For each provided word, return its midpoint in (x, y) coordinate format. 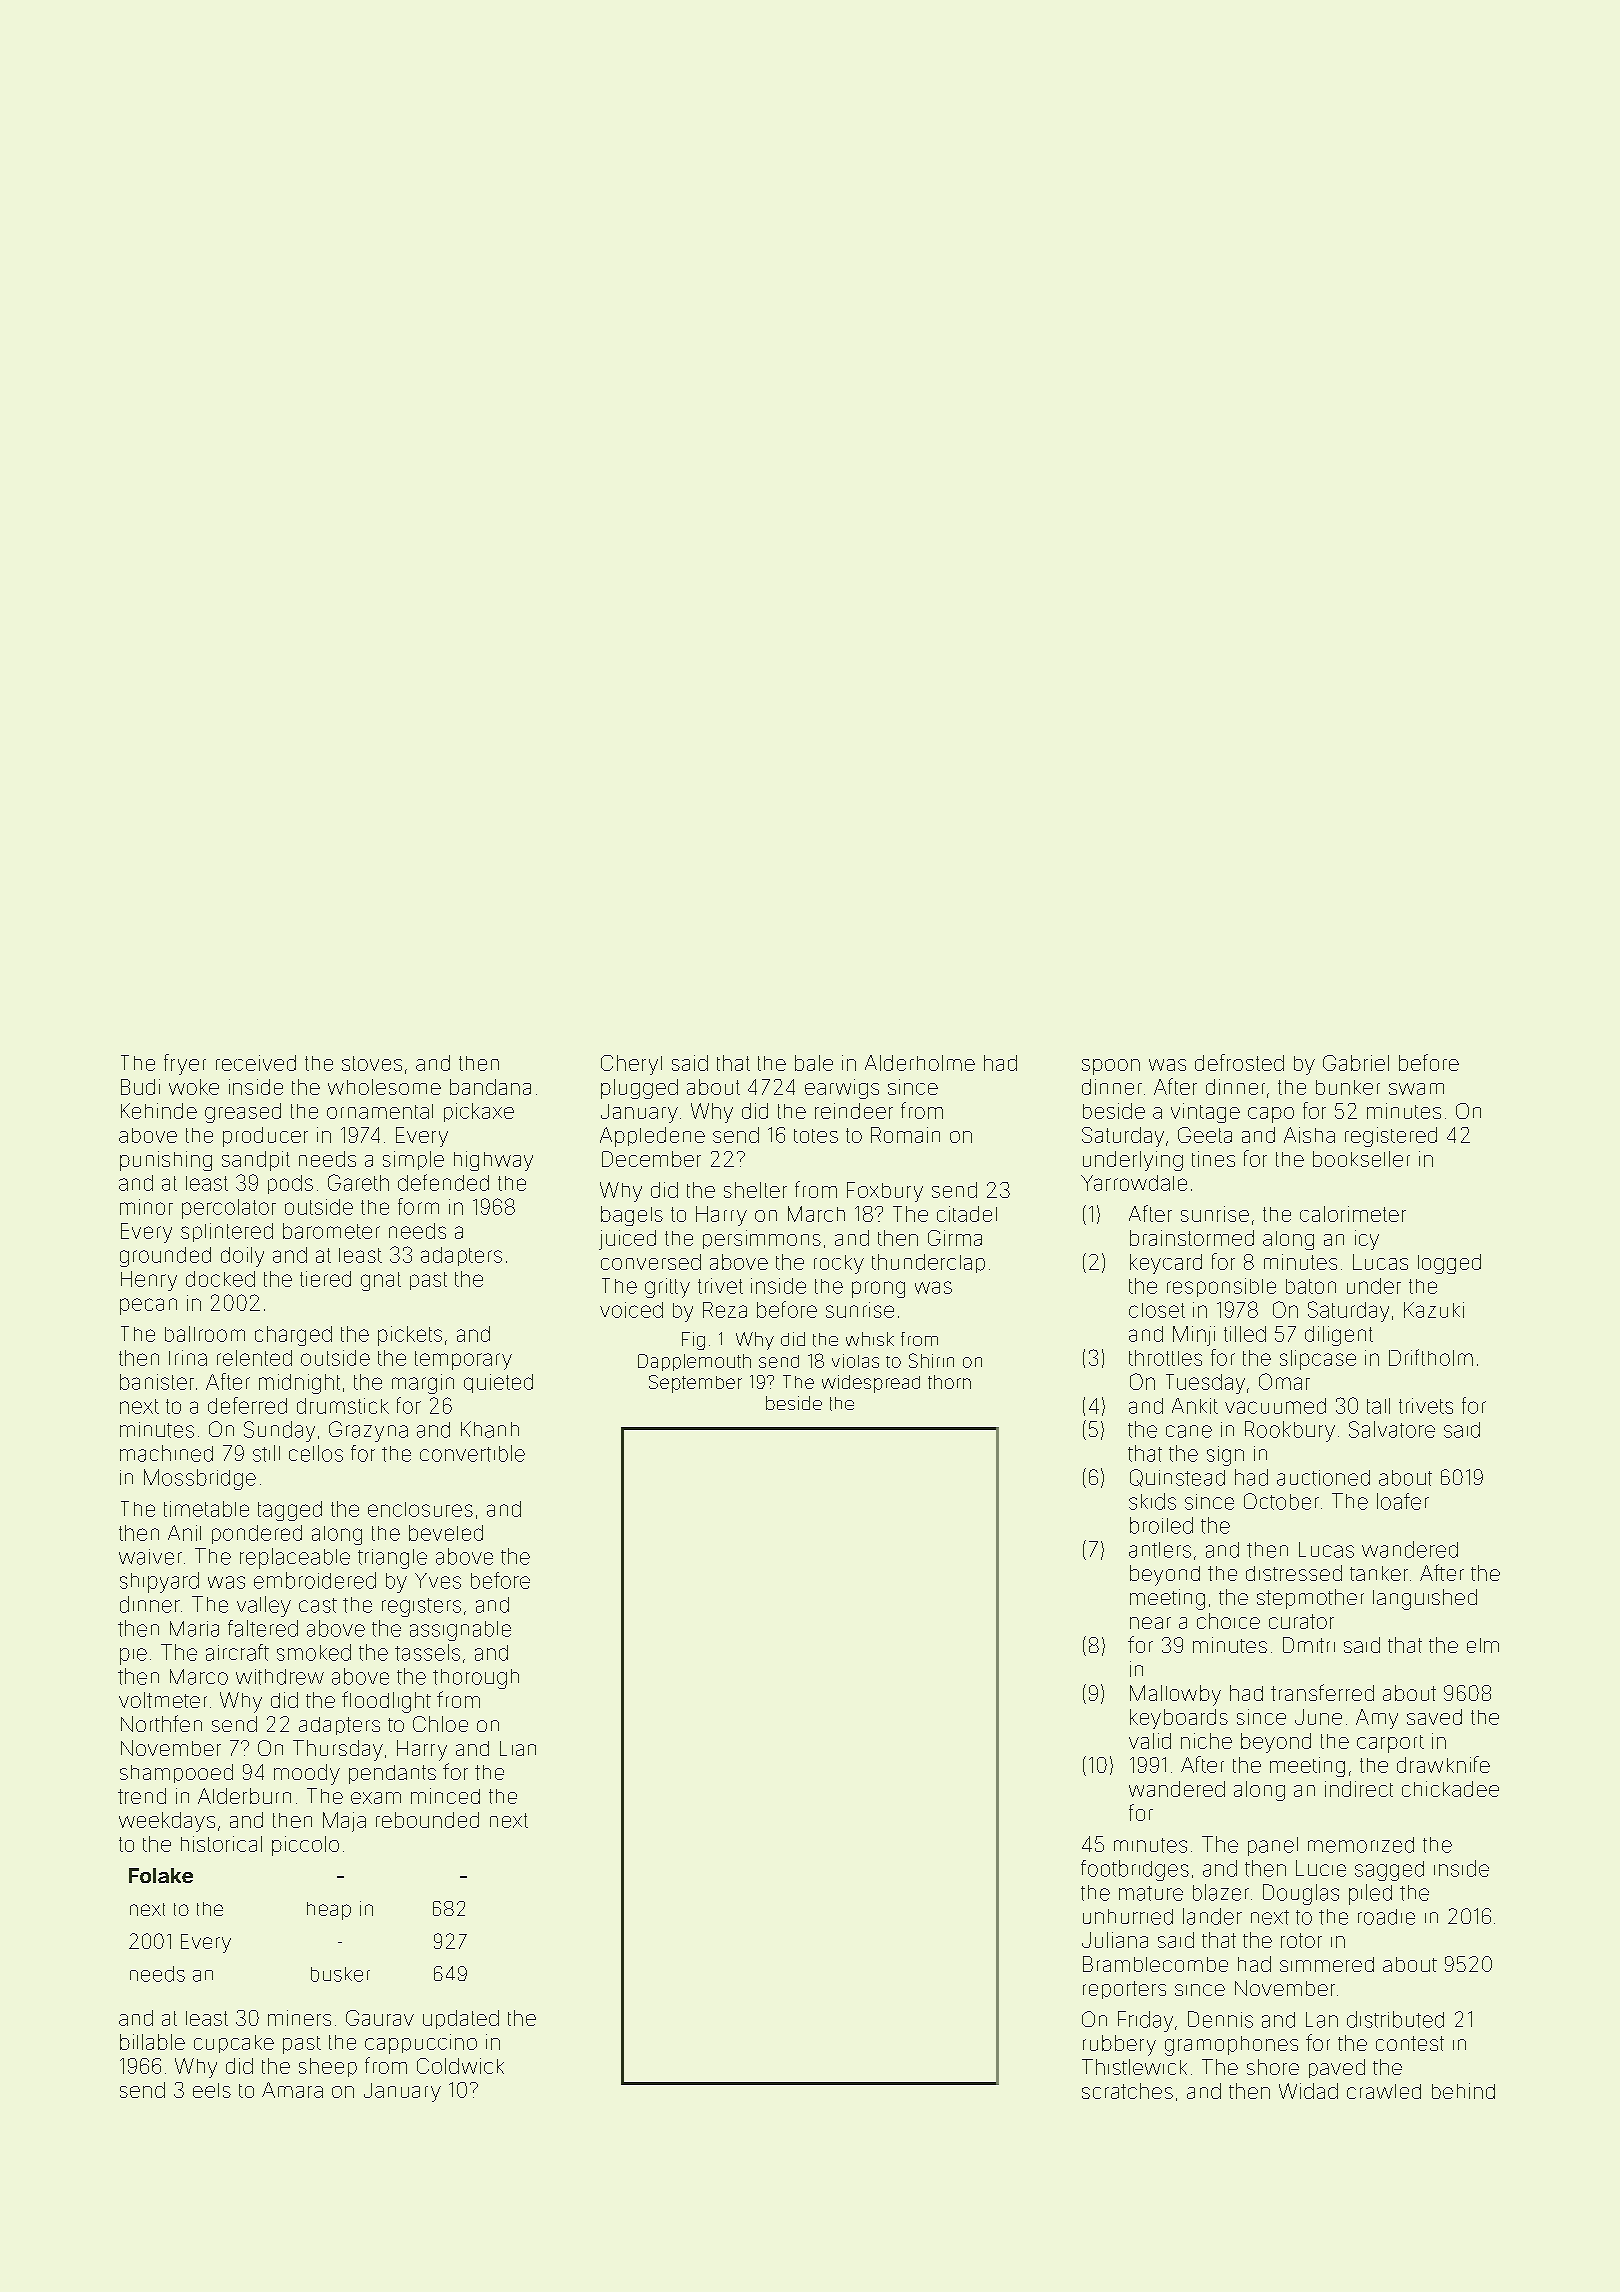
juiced (627, 1240)
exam (376, 1798)
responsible (1221, 1287)
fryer (185, 1064)
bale (814, 1063)
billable (152, 2042)
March (816, 1214)
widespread (871, 1384)
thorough (476, 1679)
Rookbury (1290, 1431)
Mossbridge (200, 1479)
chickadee (1450, 1789)
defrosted (1239, 1062)
